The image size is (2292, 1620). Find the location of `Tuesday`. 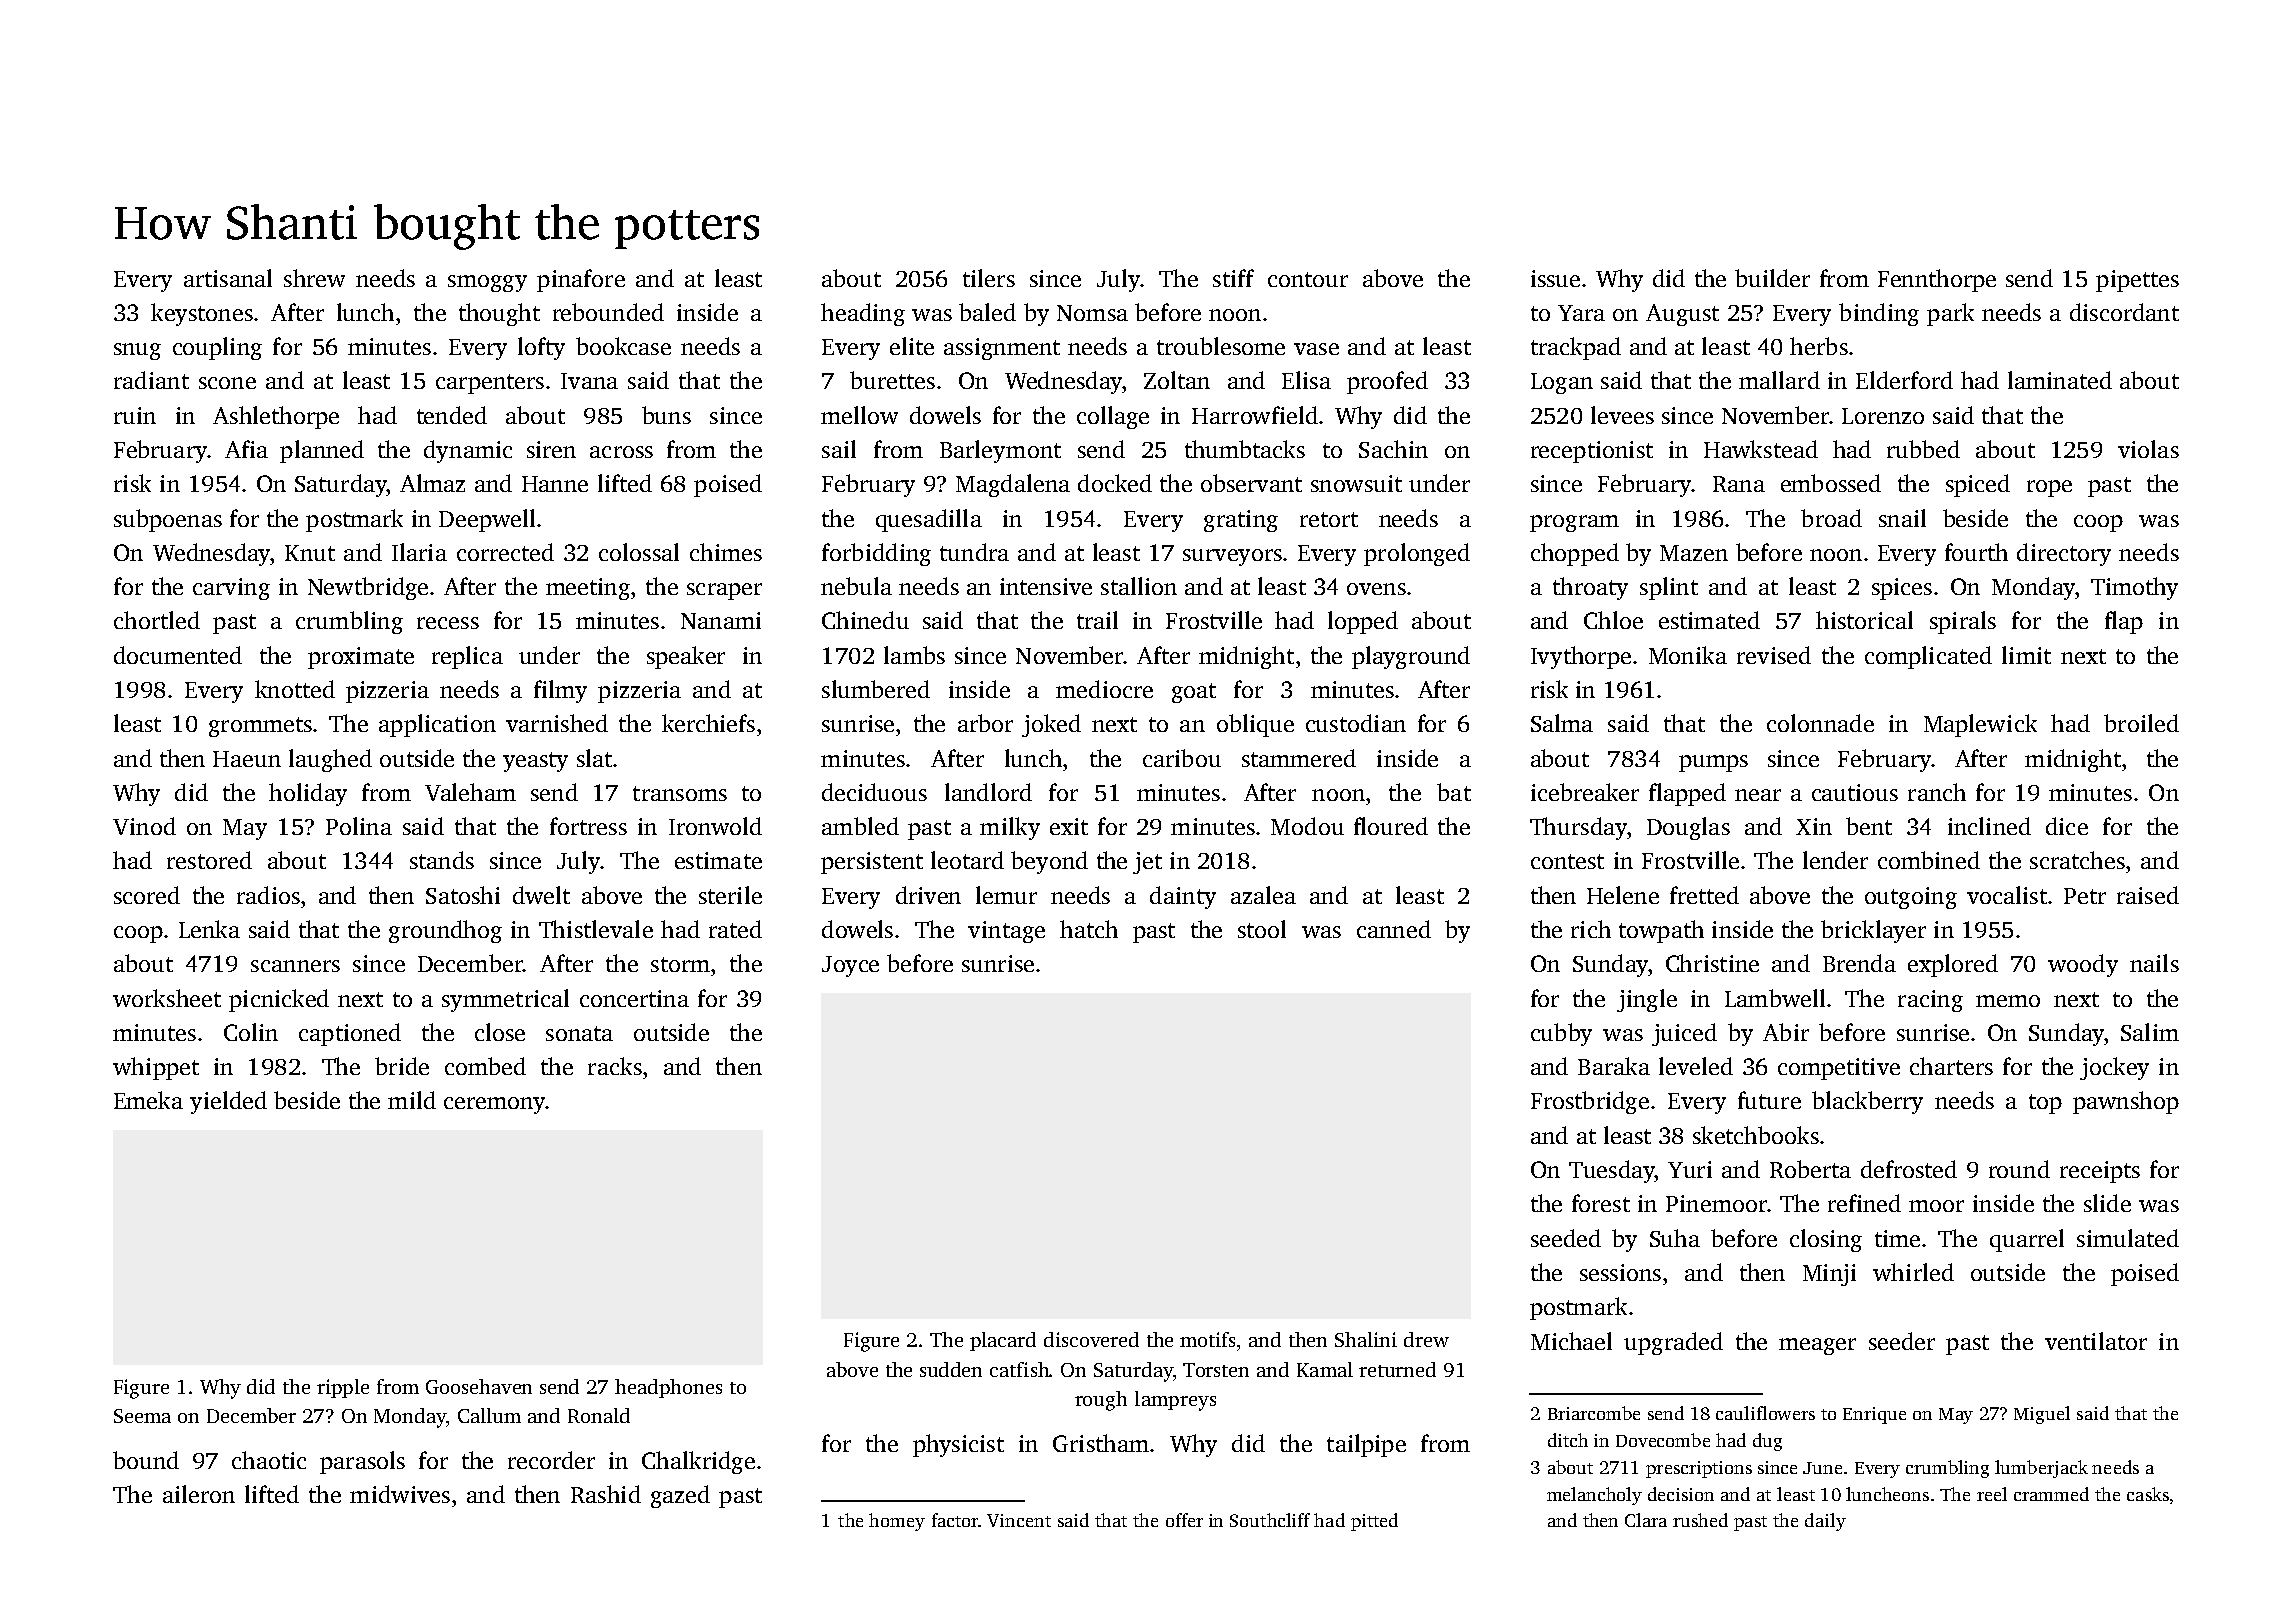

Tuesday is located at coordinates (1612, 1171).
